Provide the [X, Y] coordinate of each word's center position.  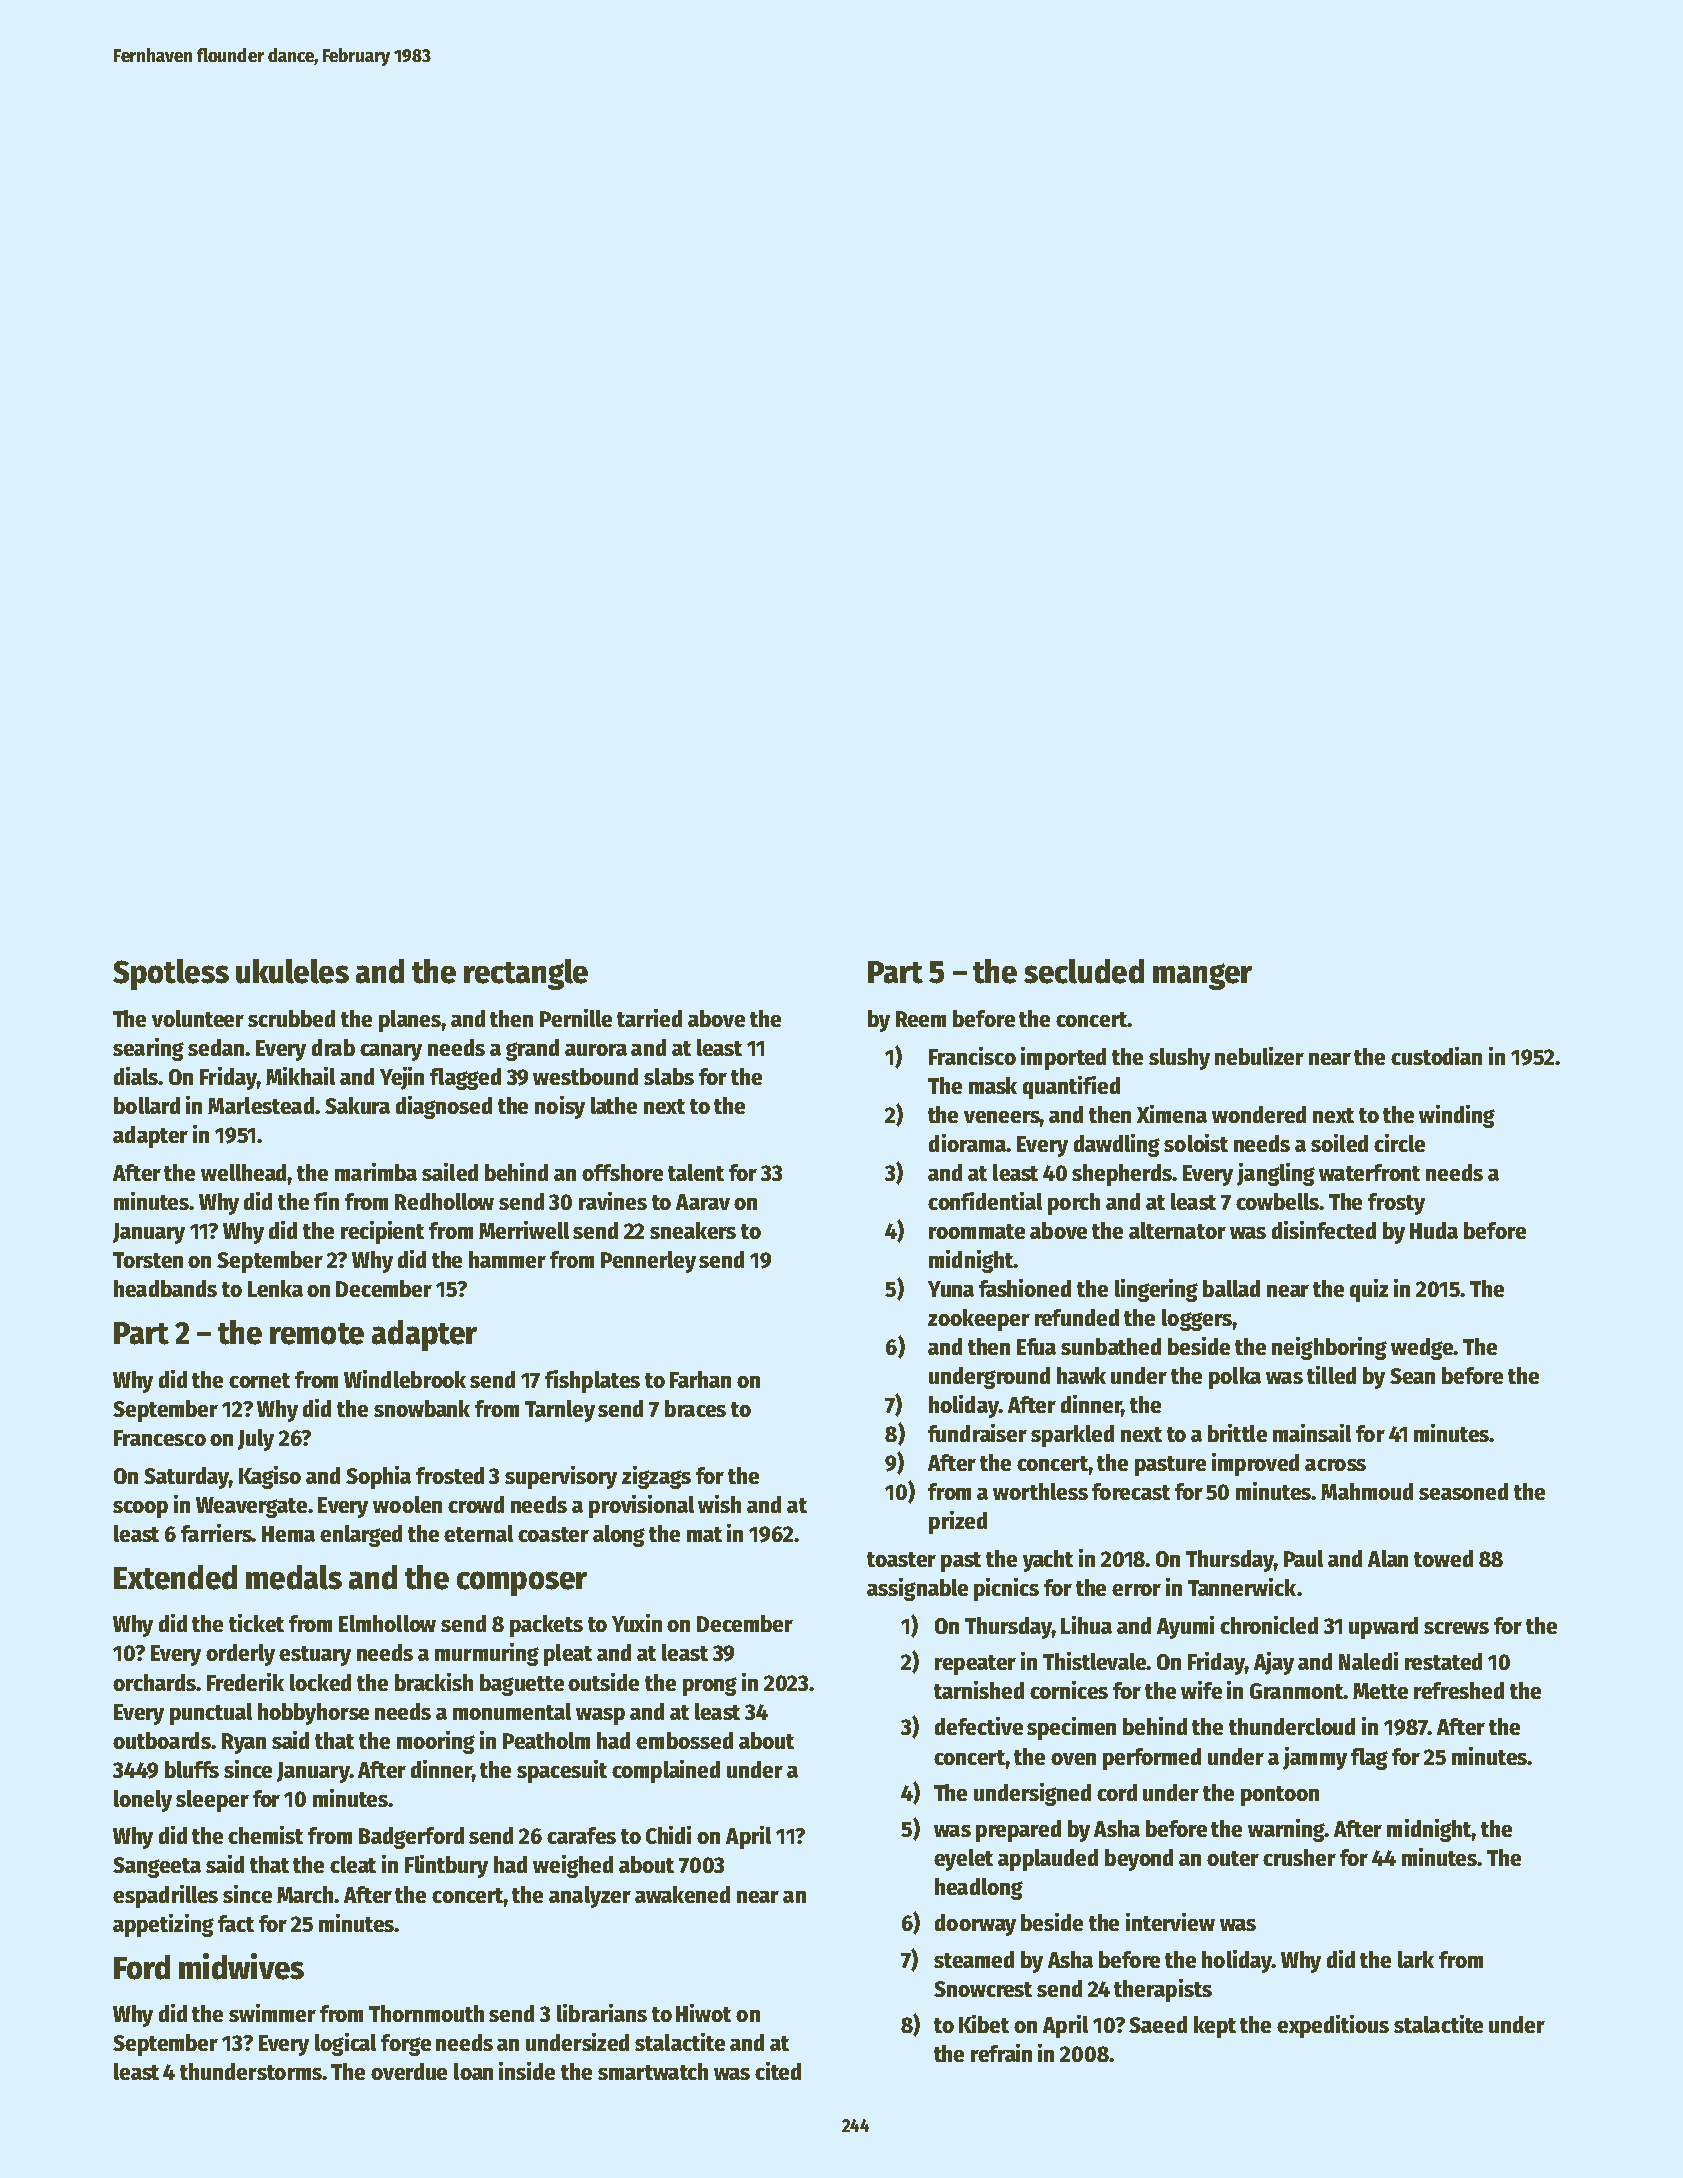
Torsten [148, 1260]
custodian [1436, 1056]
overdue [409, 2071]
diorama [967, 1143]
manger [1202, 976]
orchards [154, 1682]
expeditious [1333, 2026]
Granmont [1297, 1691]
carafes [581, 1835]
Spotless [171, 974]
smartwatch [653, 2071]
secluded [1084, 971]
